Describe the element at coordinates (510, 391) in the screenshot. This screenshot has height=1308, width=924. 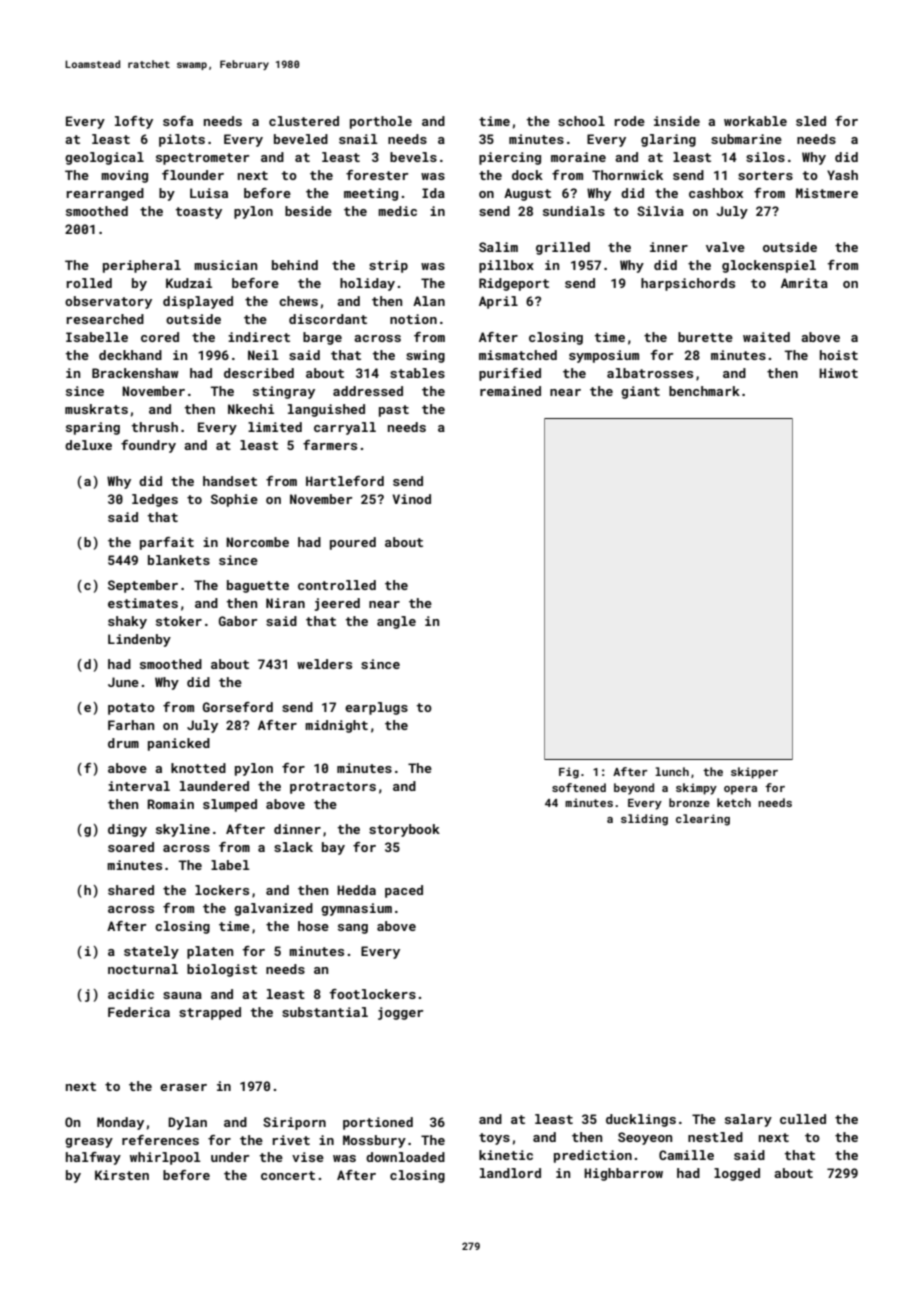
I see `remained` at that location.
